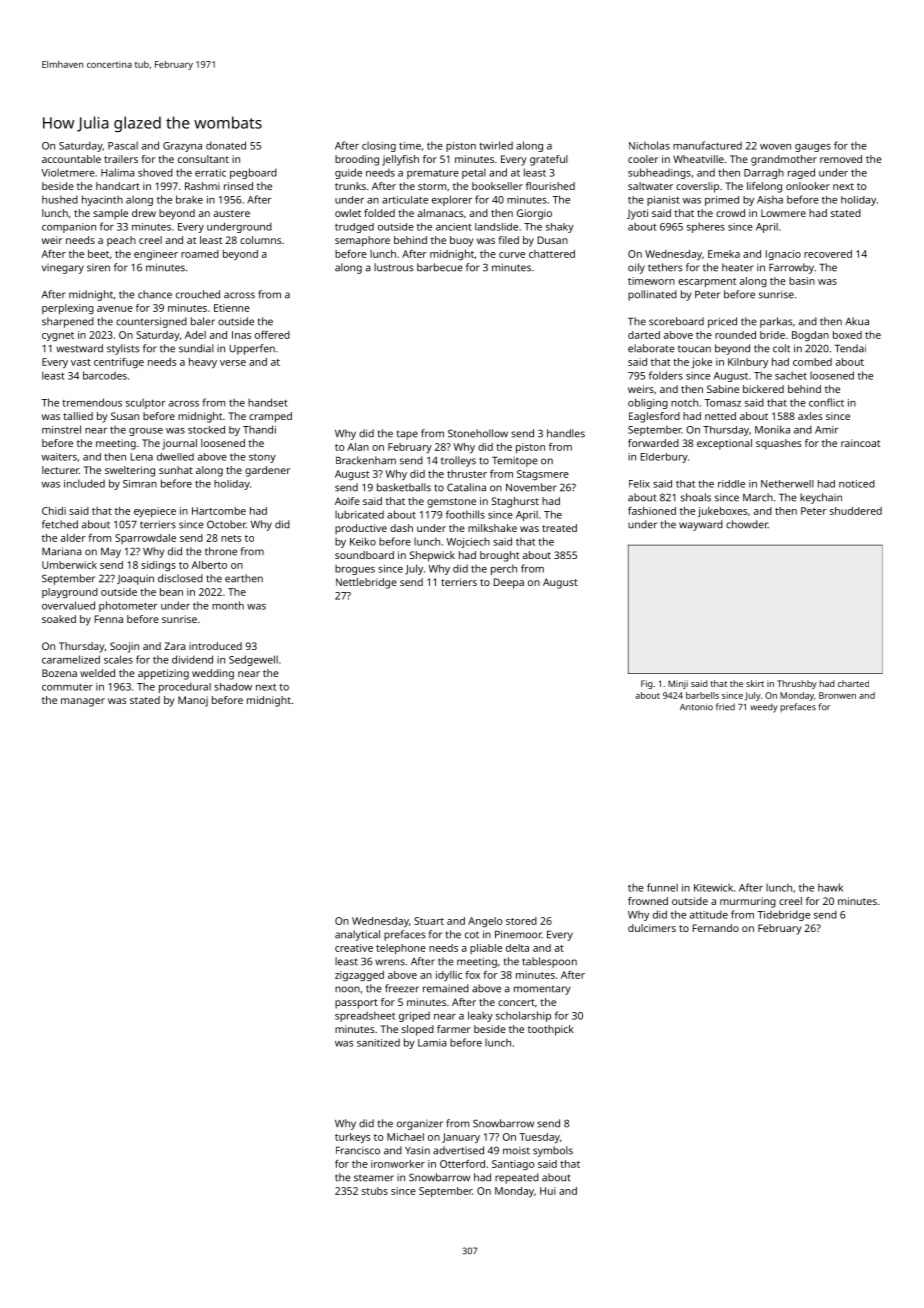 The image size is (924, 1308). I want to click on ironworker, so click(398, 1164).
